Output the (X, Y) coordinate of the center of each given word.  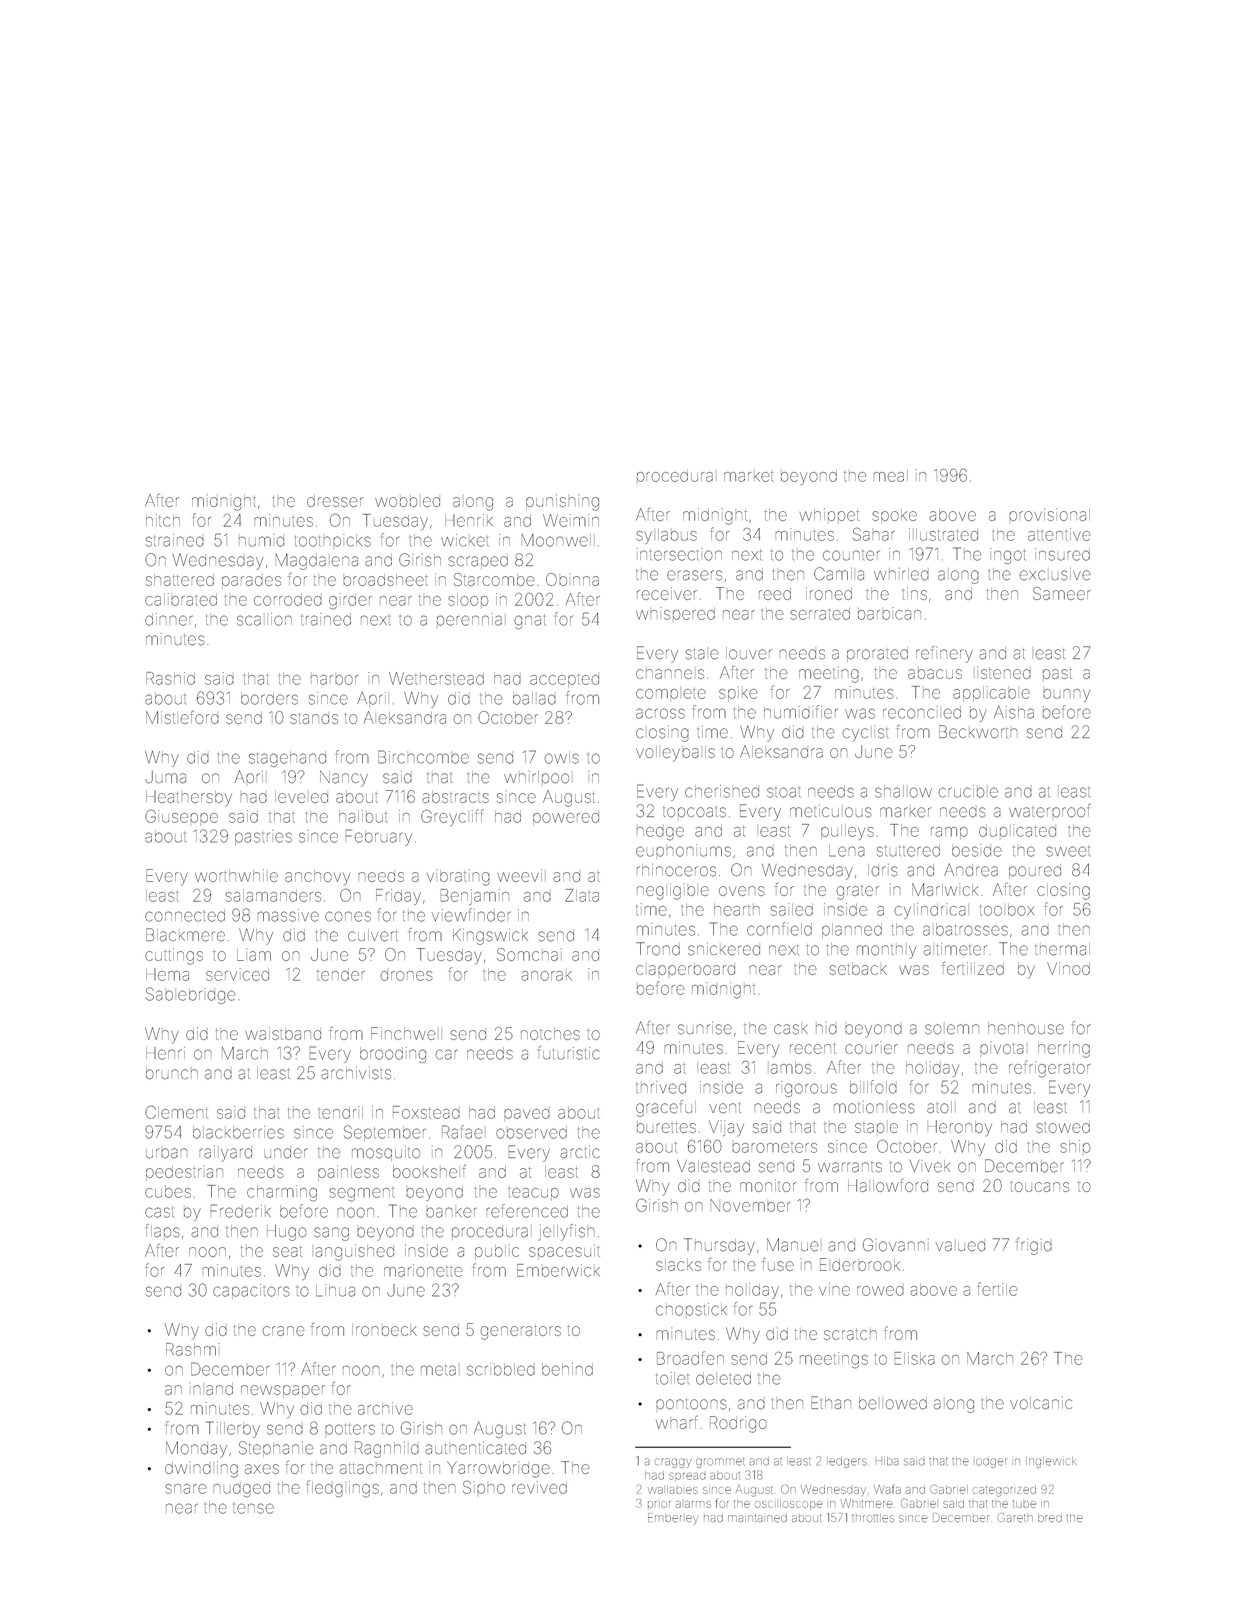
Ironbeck (384, 1330)
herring (1064, 1049)
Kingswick (490, 936)
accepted (564, 679)
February (379, 837)
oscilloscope (788, 1504)
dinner (169, 619)
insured (1062, 554)
